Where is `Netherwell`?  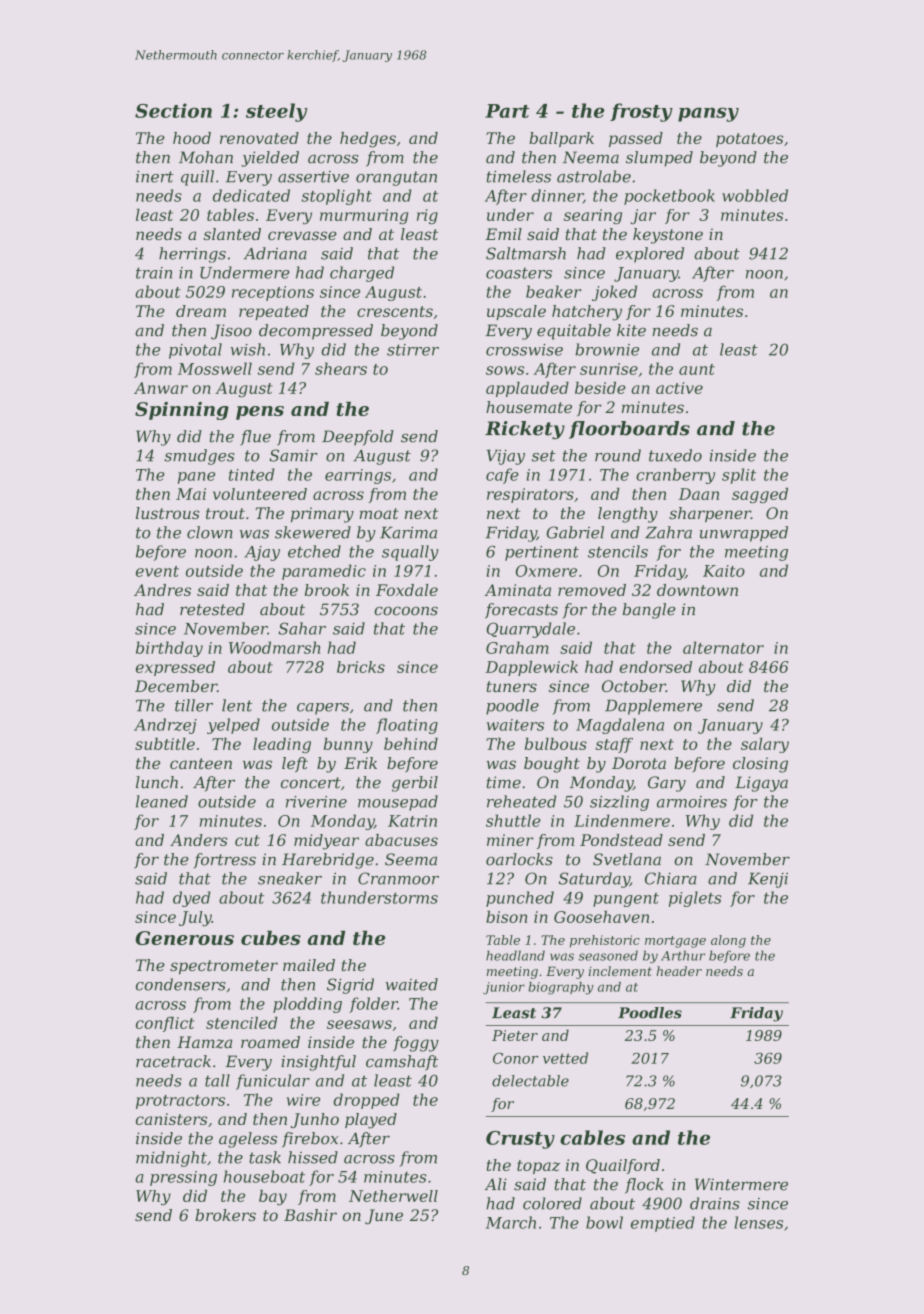
Netherwell is located at coordinates (393, 1196).
